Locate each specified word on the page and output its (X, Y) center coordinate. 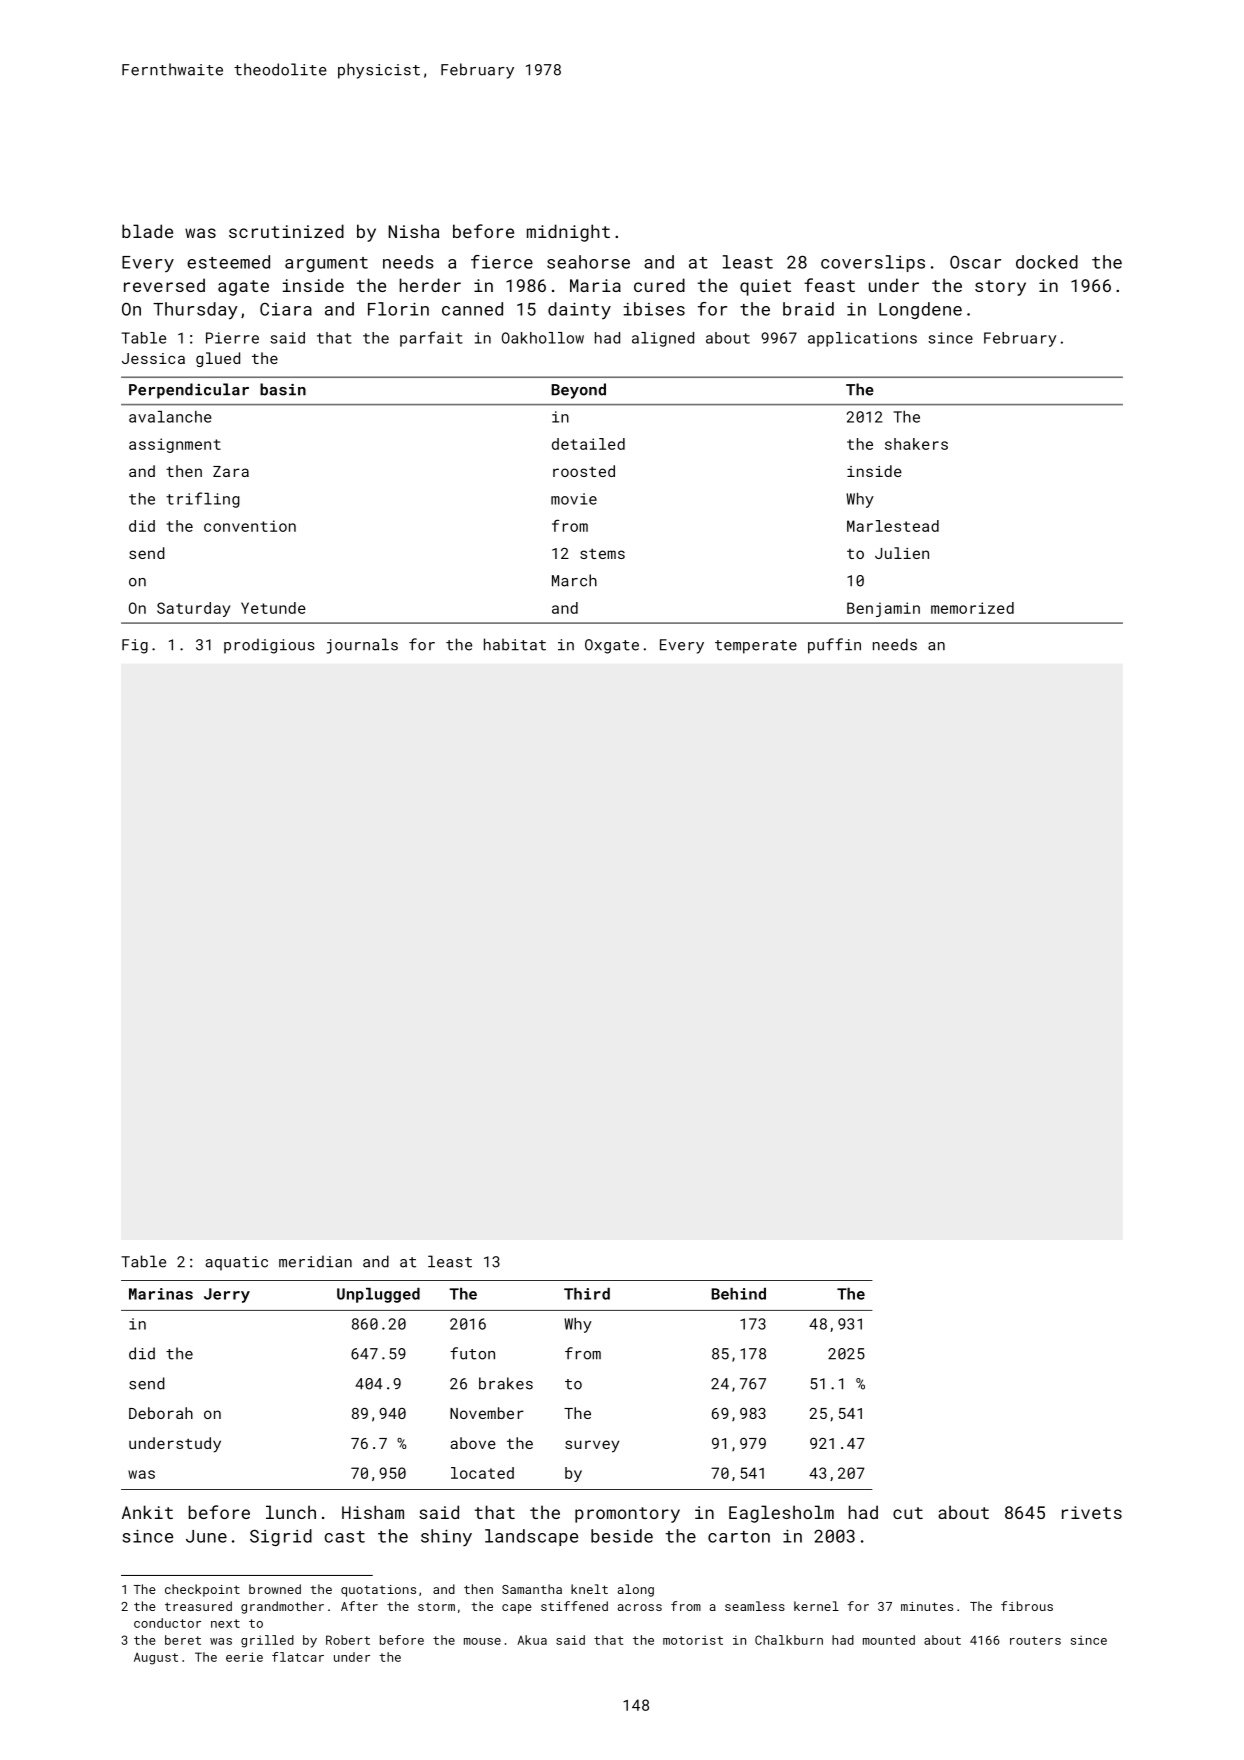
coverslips (873, 263)
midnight (568, 233)
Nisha (413, 231)
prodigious (269, 646)
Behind (738, 1294)
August (156, 1659)
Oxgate (612, 646)
